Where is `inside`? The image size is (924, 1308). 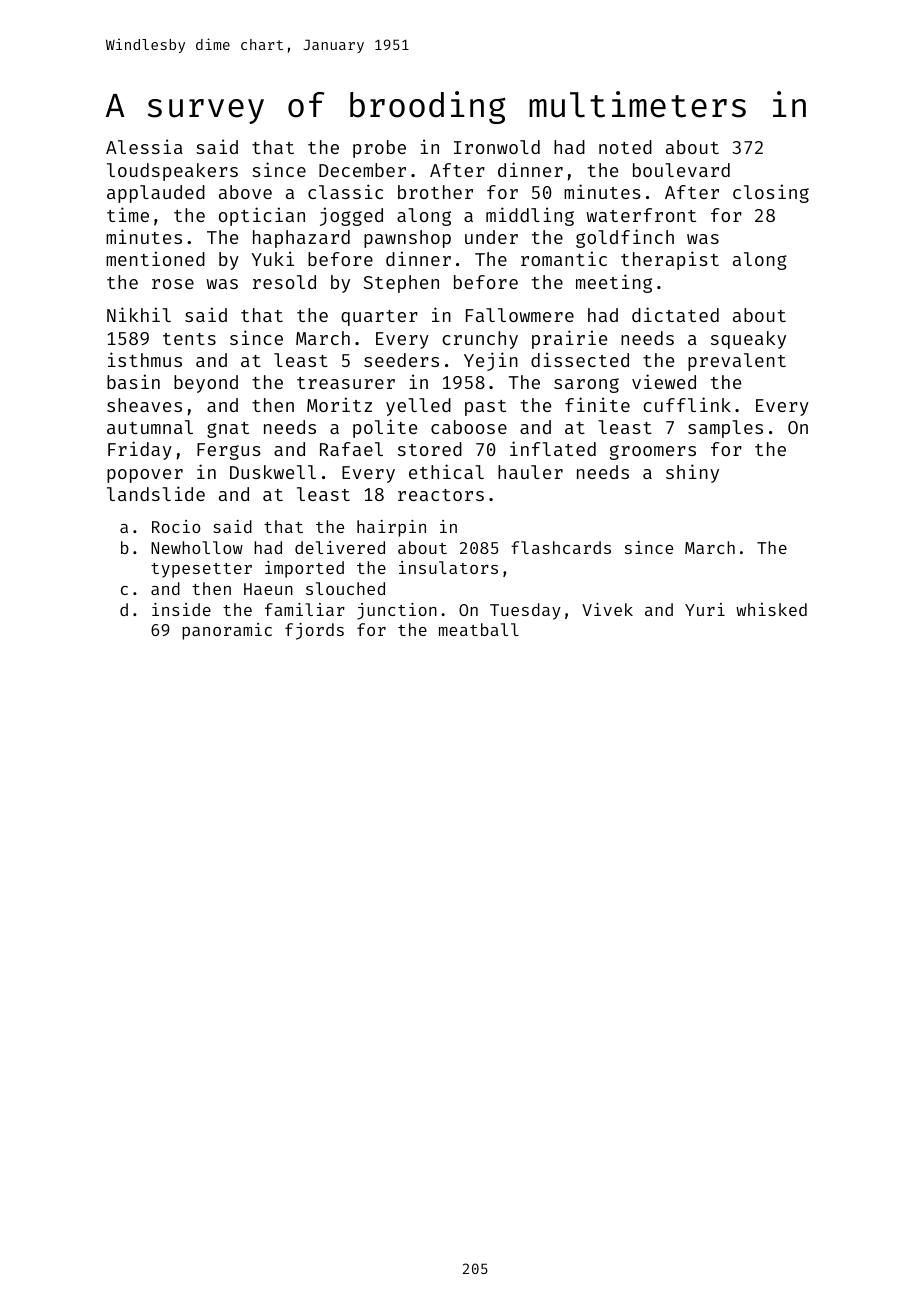 inside is located at coordinates (181, 609).
